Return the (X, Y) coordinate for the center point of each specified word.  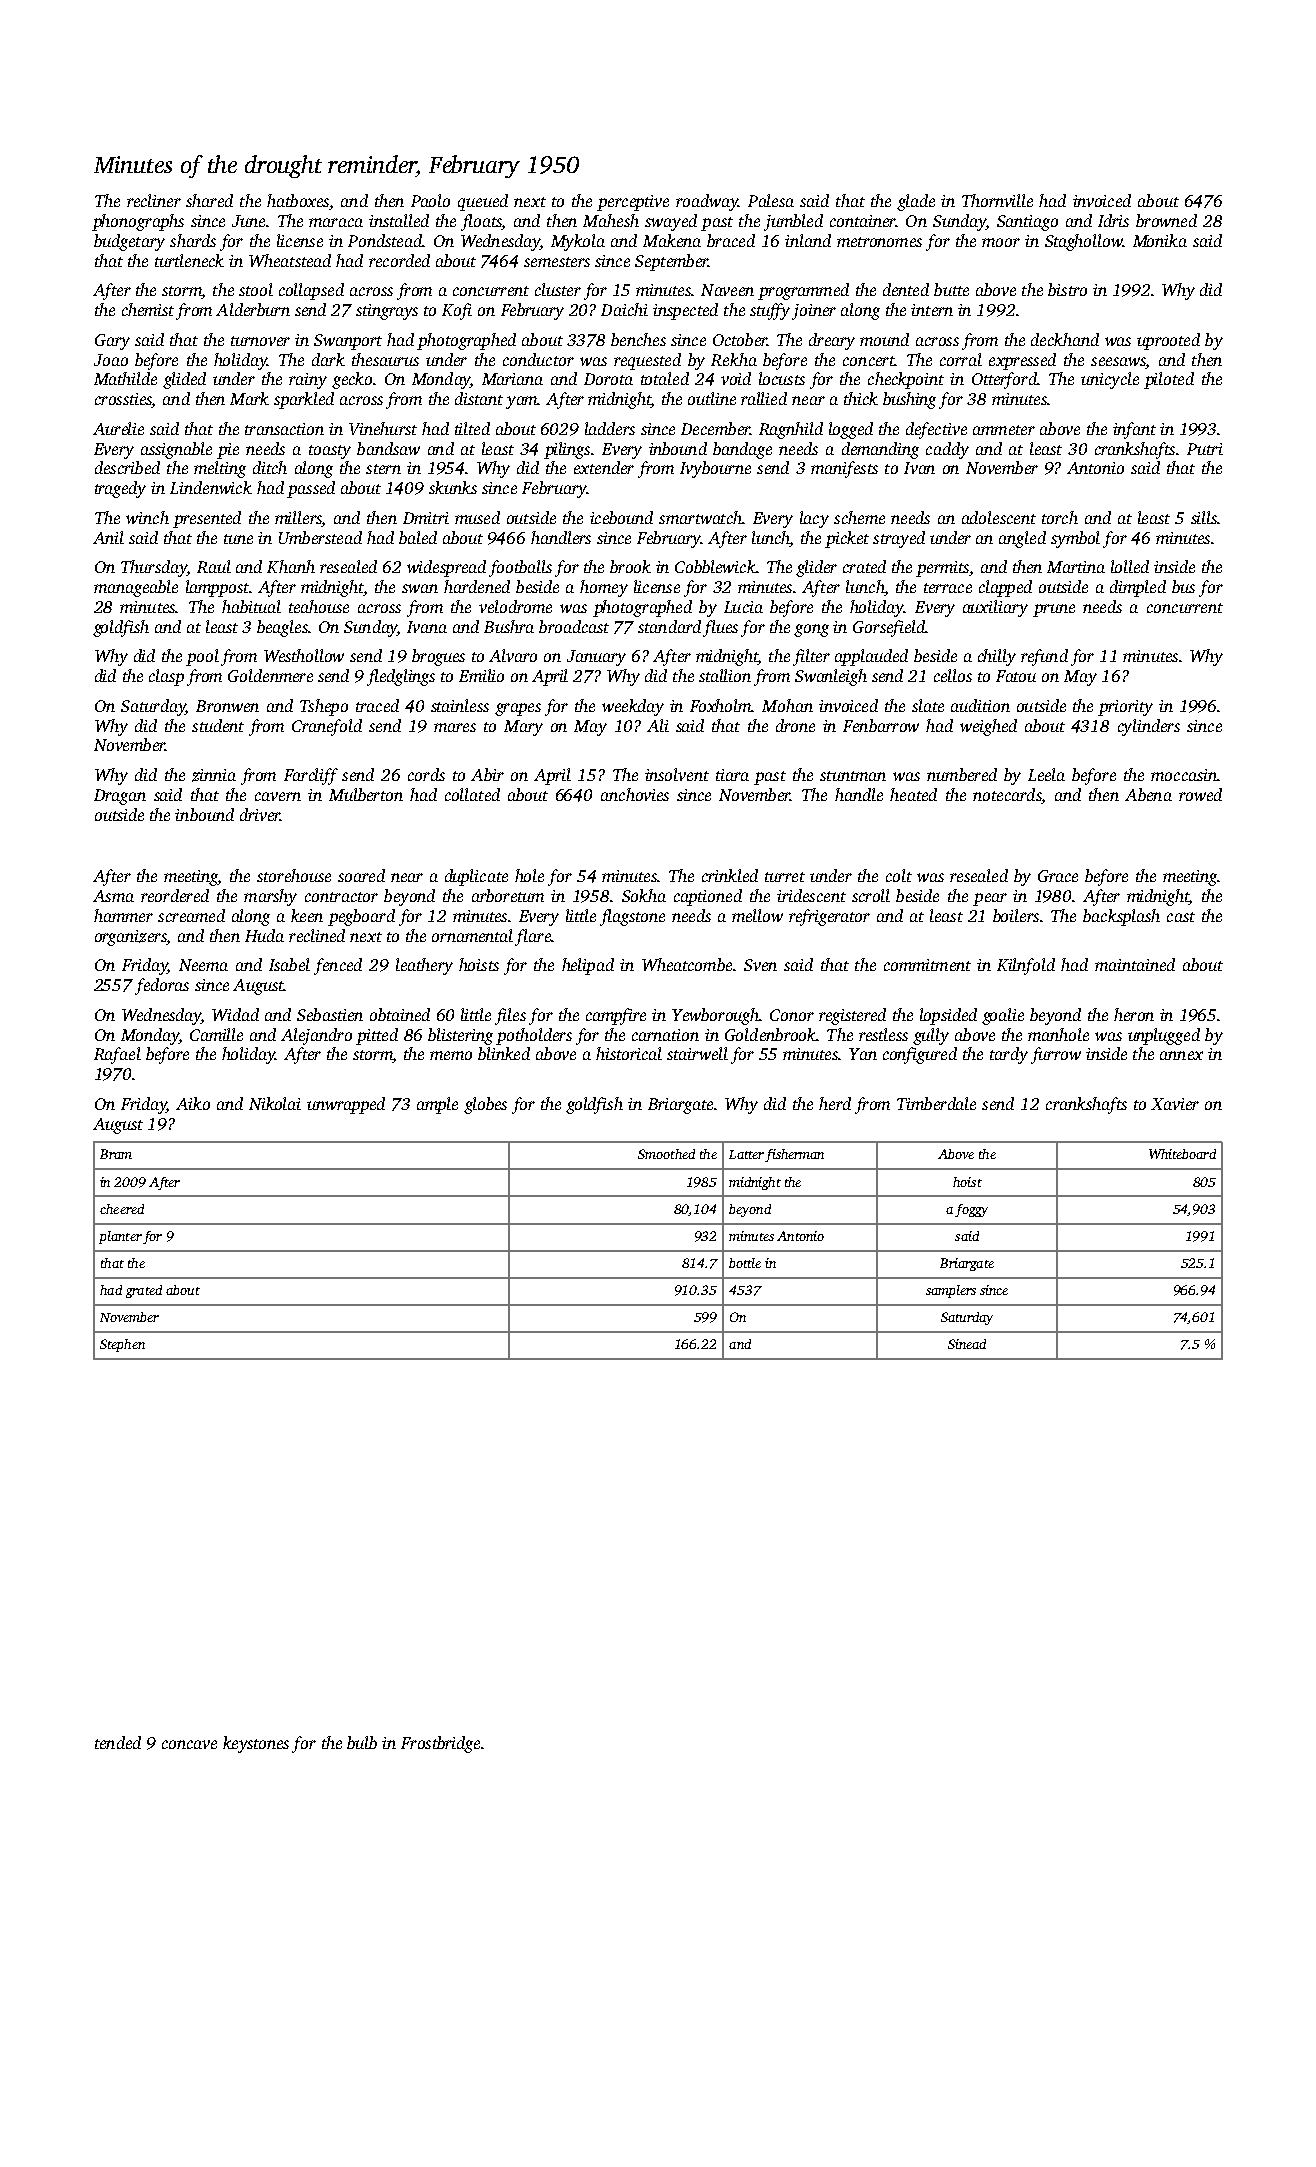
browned (1166, 220)
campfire (616, 1016)
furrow (1056, 1055)
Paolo (430, 200)
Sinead (967, 1344)
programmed (803, 291)
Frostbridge (440, 1744)
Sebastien (330, 1014)
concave (189, 1744)
